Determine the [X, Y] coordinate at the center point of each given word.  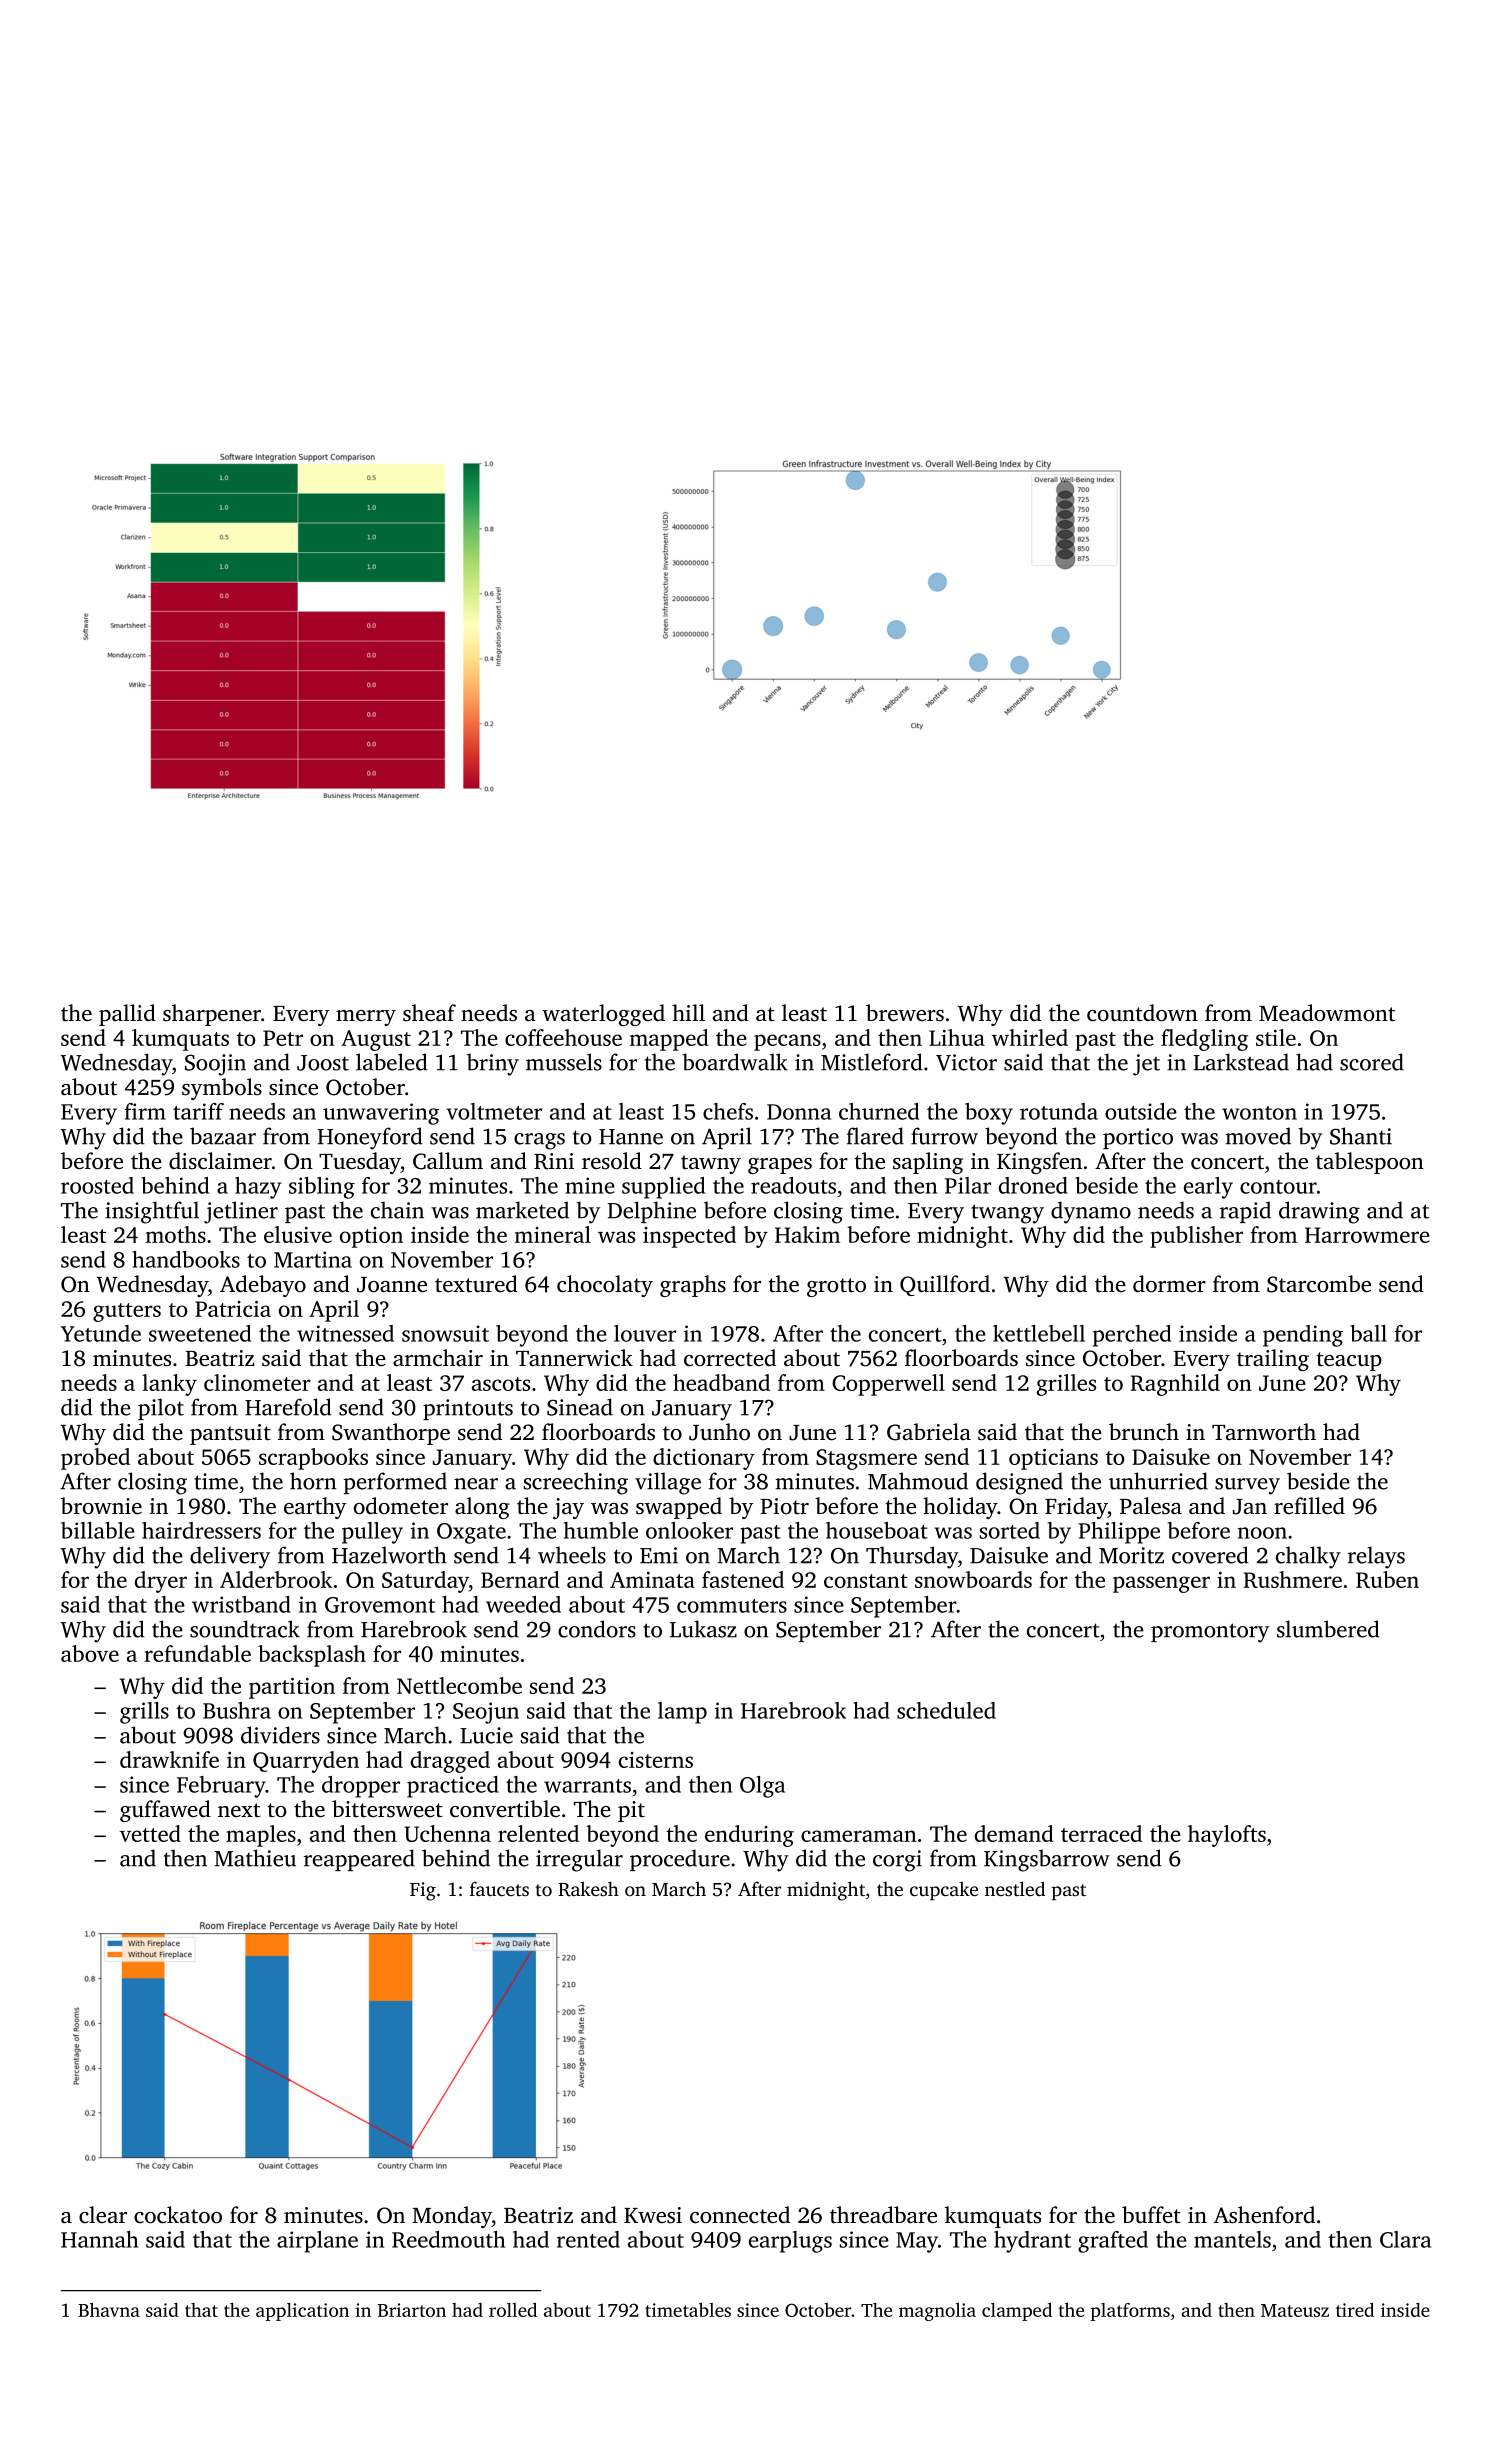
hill [688, 1012]
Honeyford [370, 1138]
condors [597, 1629]
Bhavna [109, 2310]
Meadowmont [1327, 1013]
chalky [1308, 1557]
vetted [150, 1833]
